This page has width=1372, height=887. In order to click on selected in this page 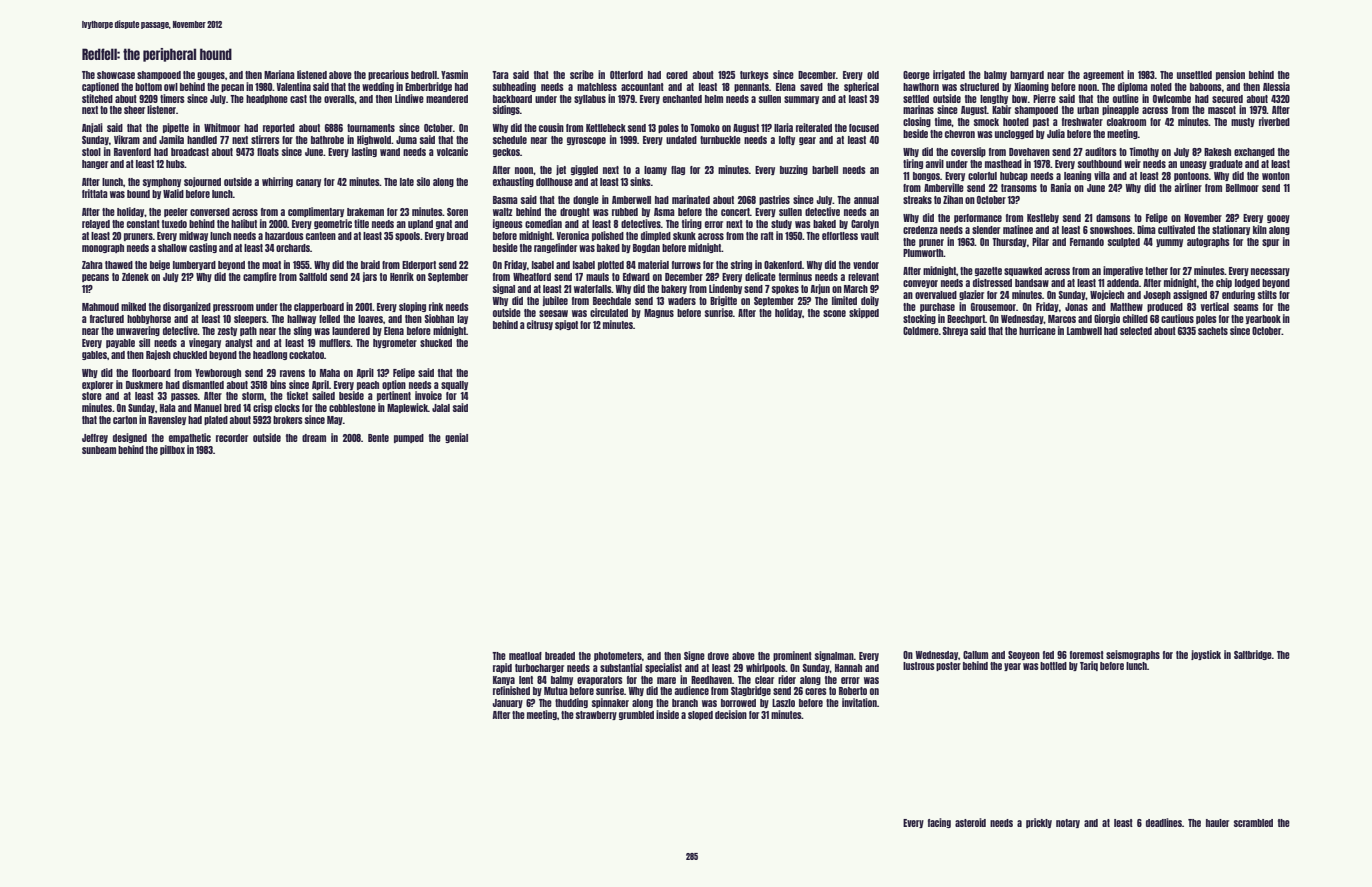, I will do `click(1136, 331)`.
